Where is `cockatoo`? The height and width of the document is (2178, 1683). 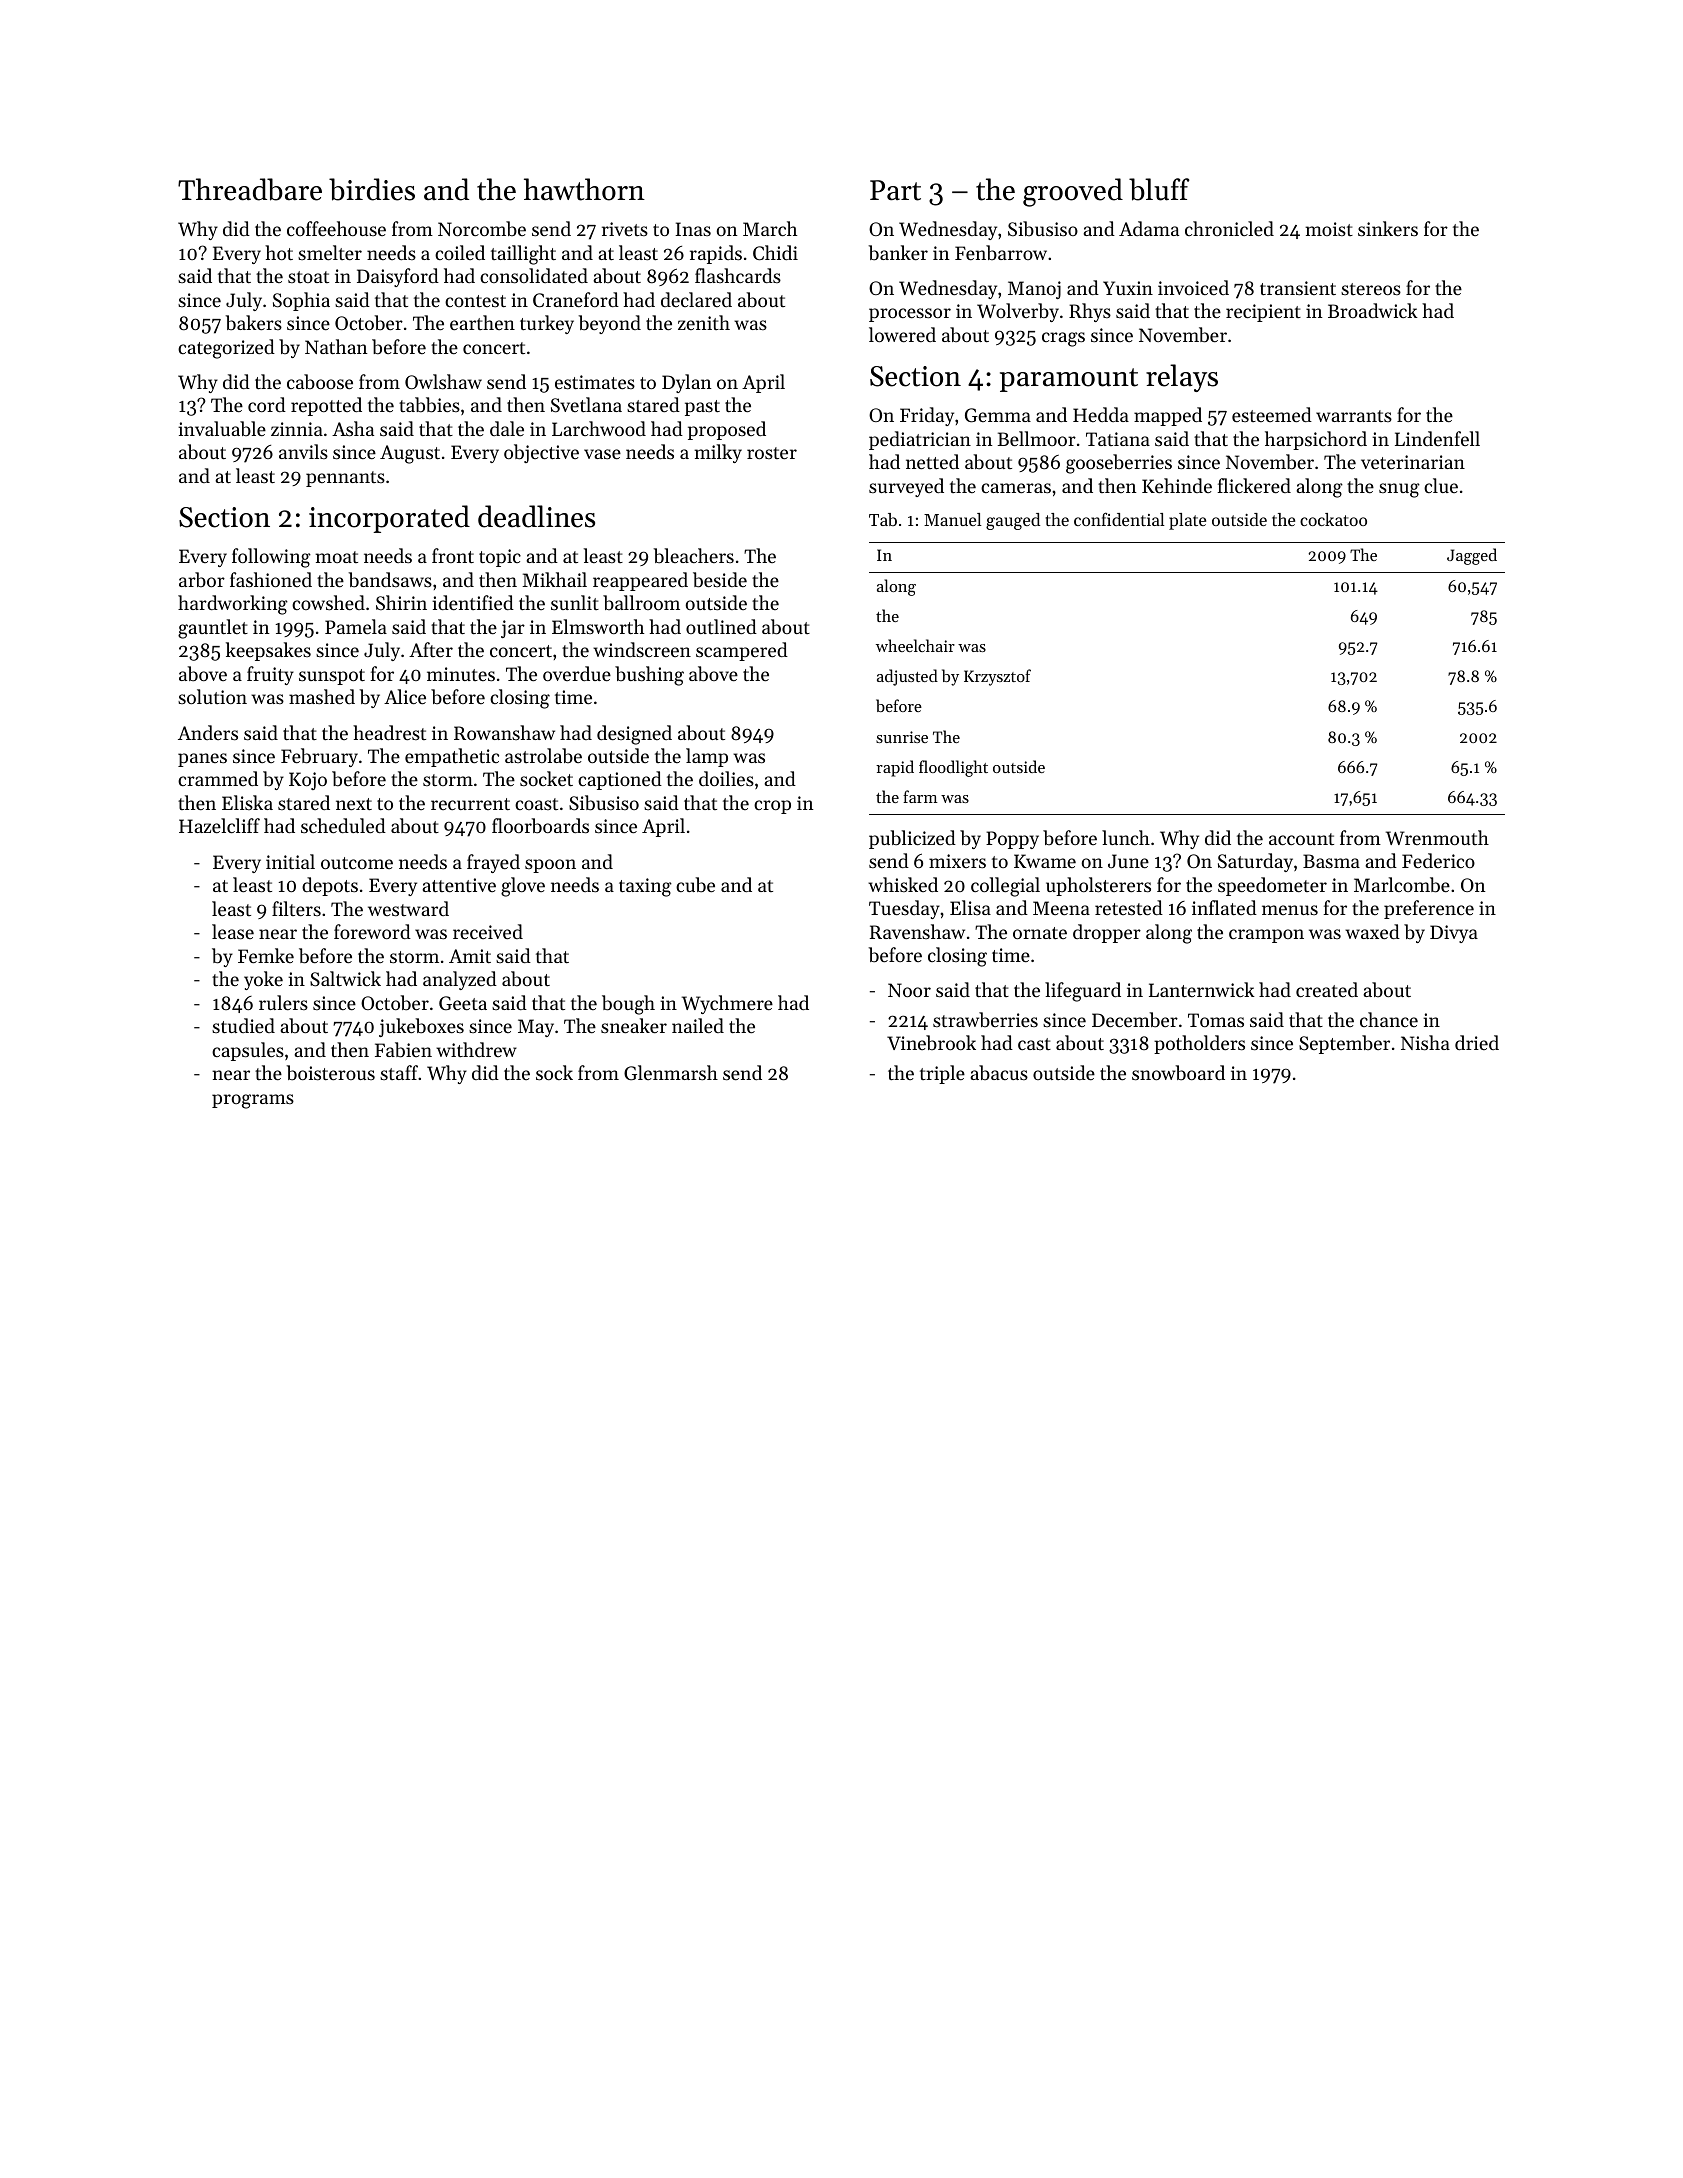
cockatoo is located at coordinates (1333, 519).
